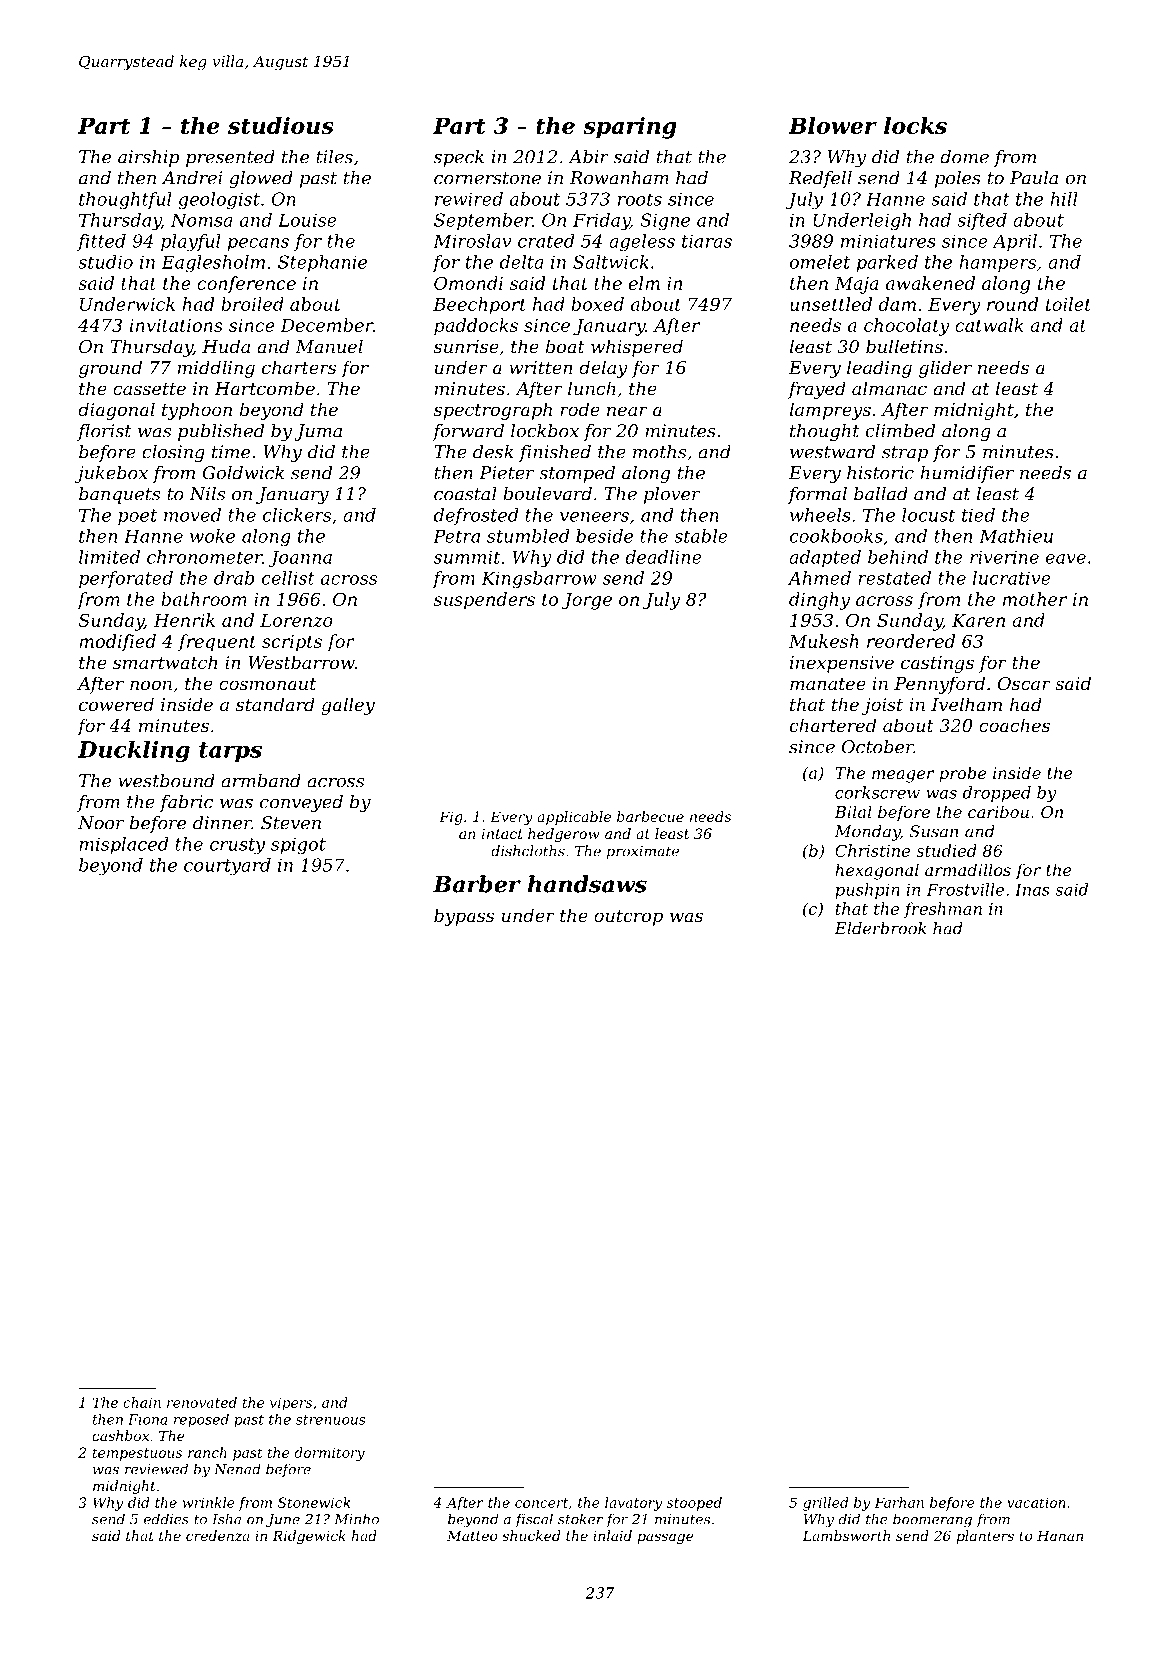 This image has width=1171, height=1656. What do you see at coordinates (148, 158) in the image?
I see `airship` at bounding box center [148, 158].
